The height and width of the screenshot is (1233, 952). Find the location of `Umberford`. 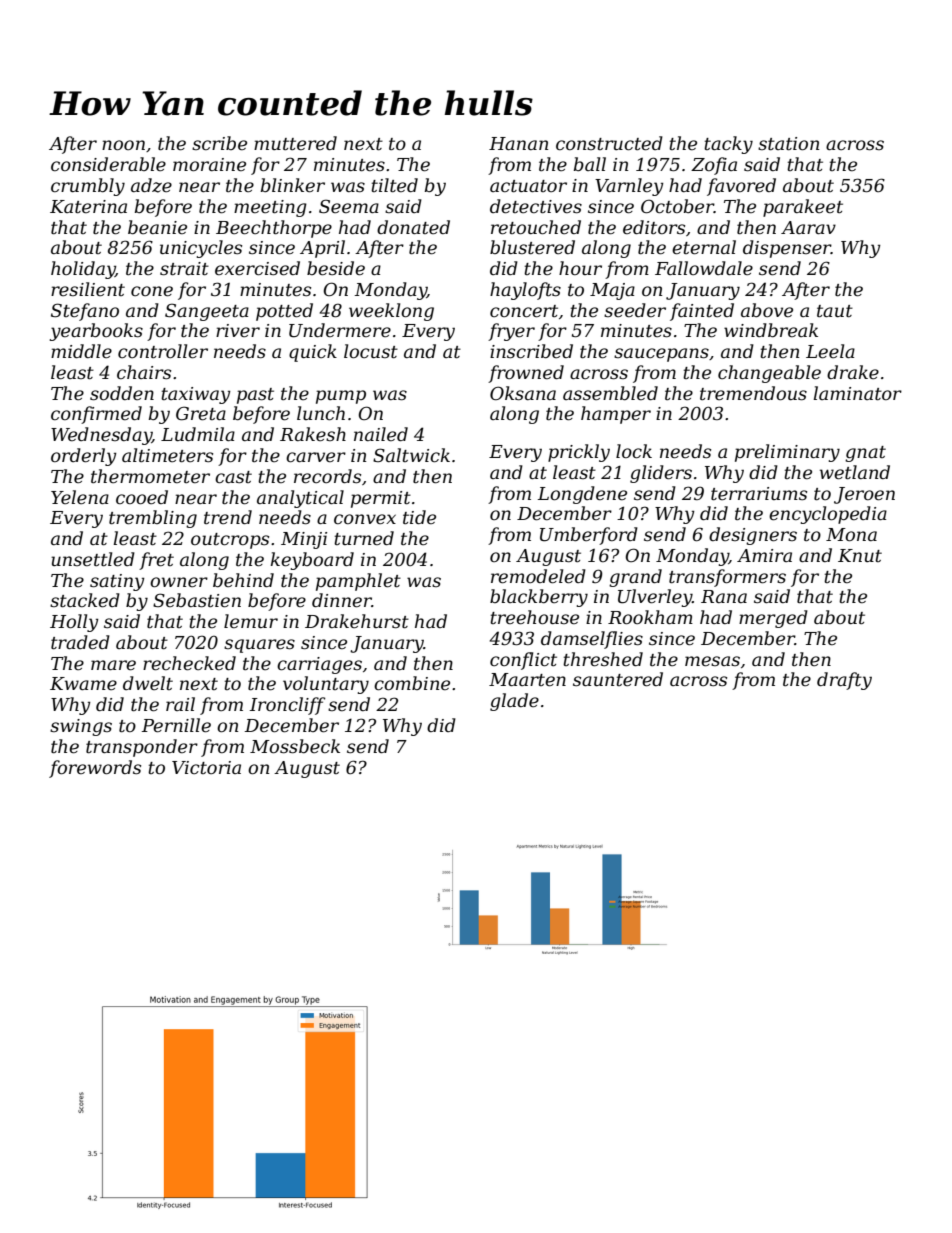

Umberford is located at coordinates (589, 536).
